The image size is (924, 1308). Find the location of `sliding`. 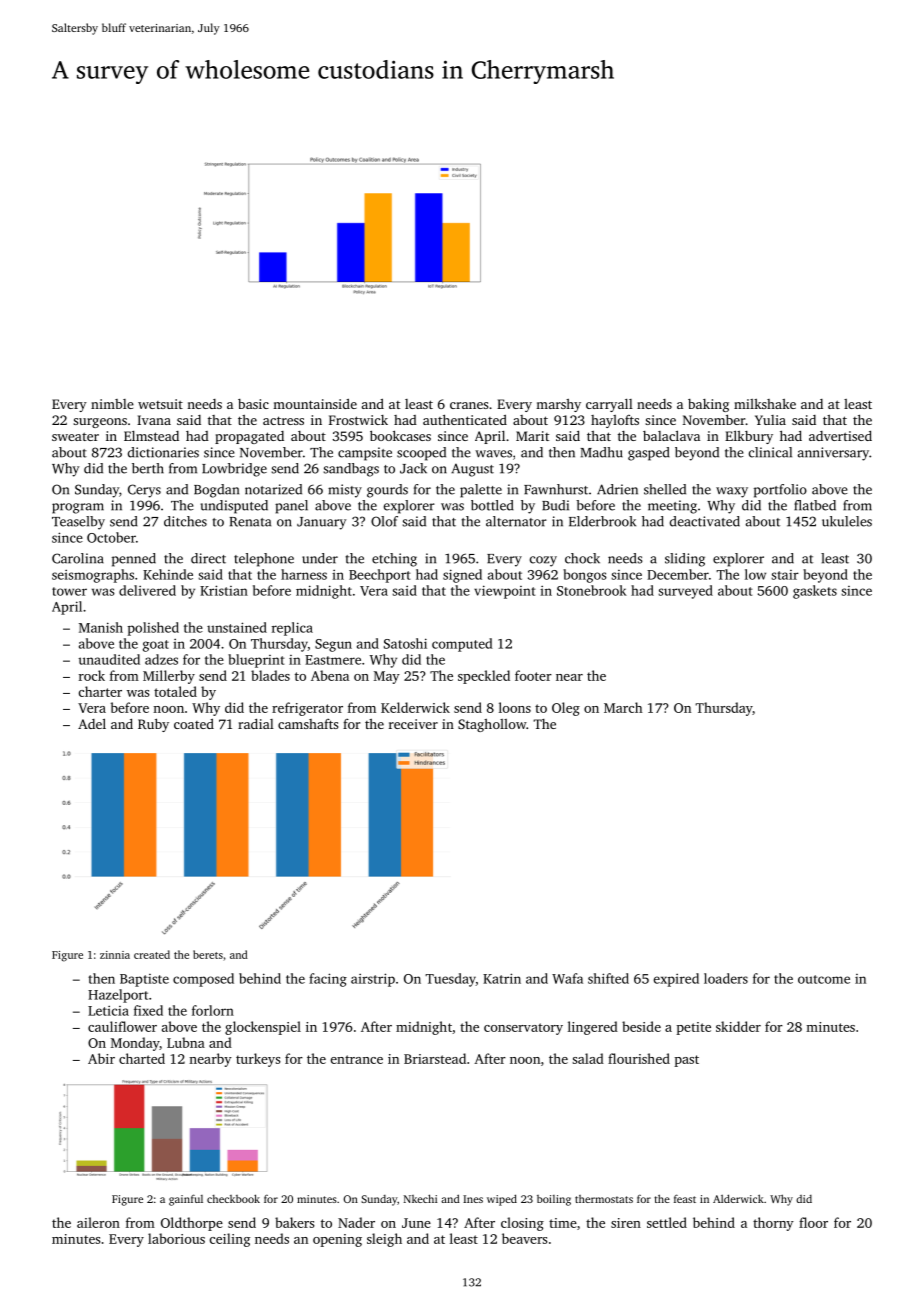

sliding is located at coordinates (685, 560).
